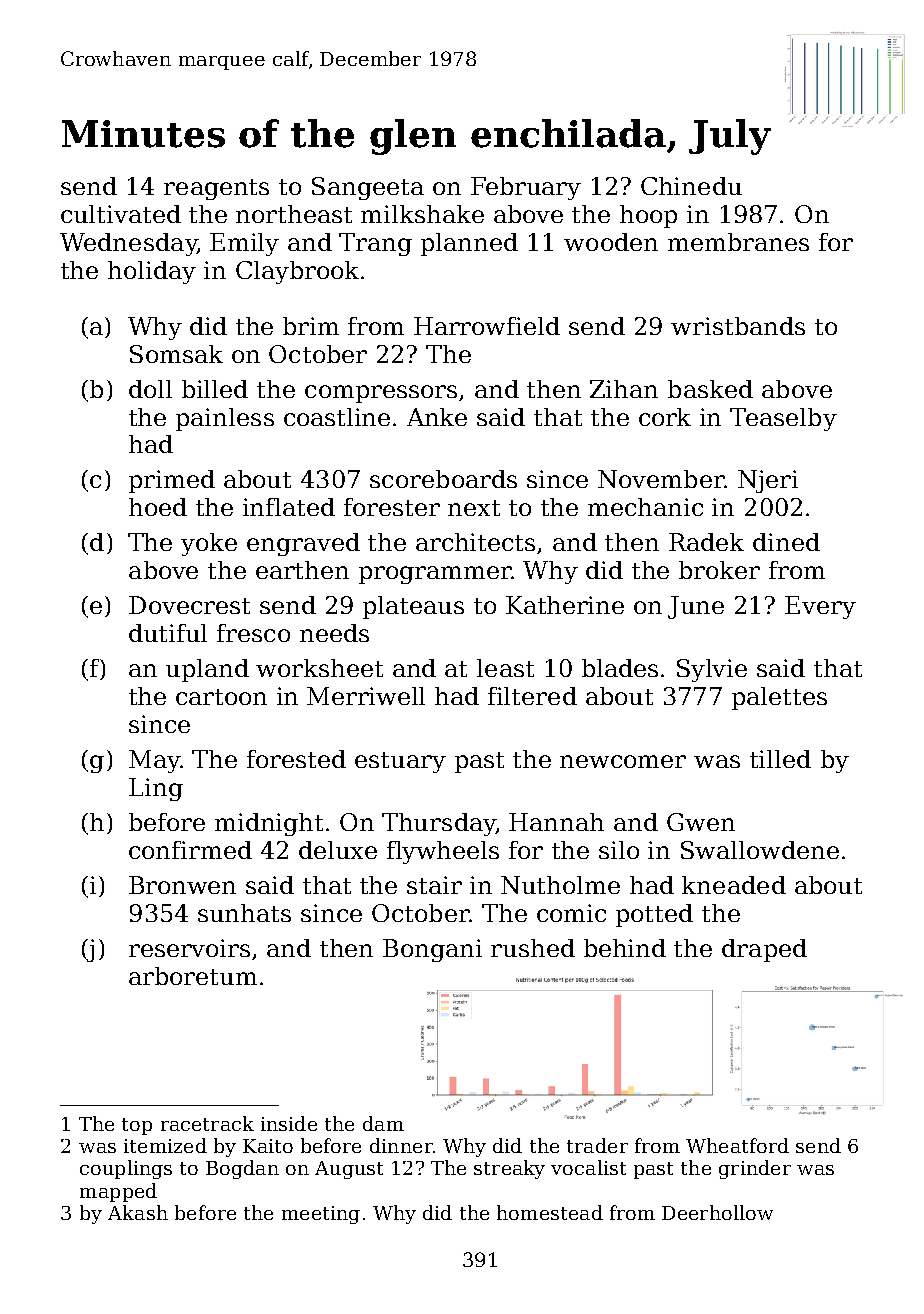 Image resolution: width=924 pixels, height=1314 pixels. Describe the element at coordinates (691, 186) in the screenshot. I see `Chinedu` at that location.
